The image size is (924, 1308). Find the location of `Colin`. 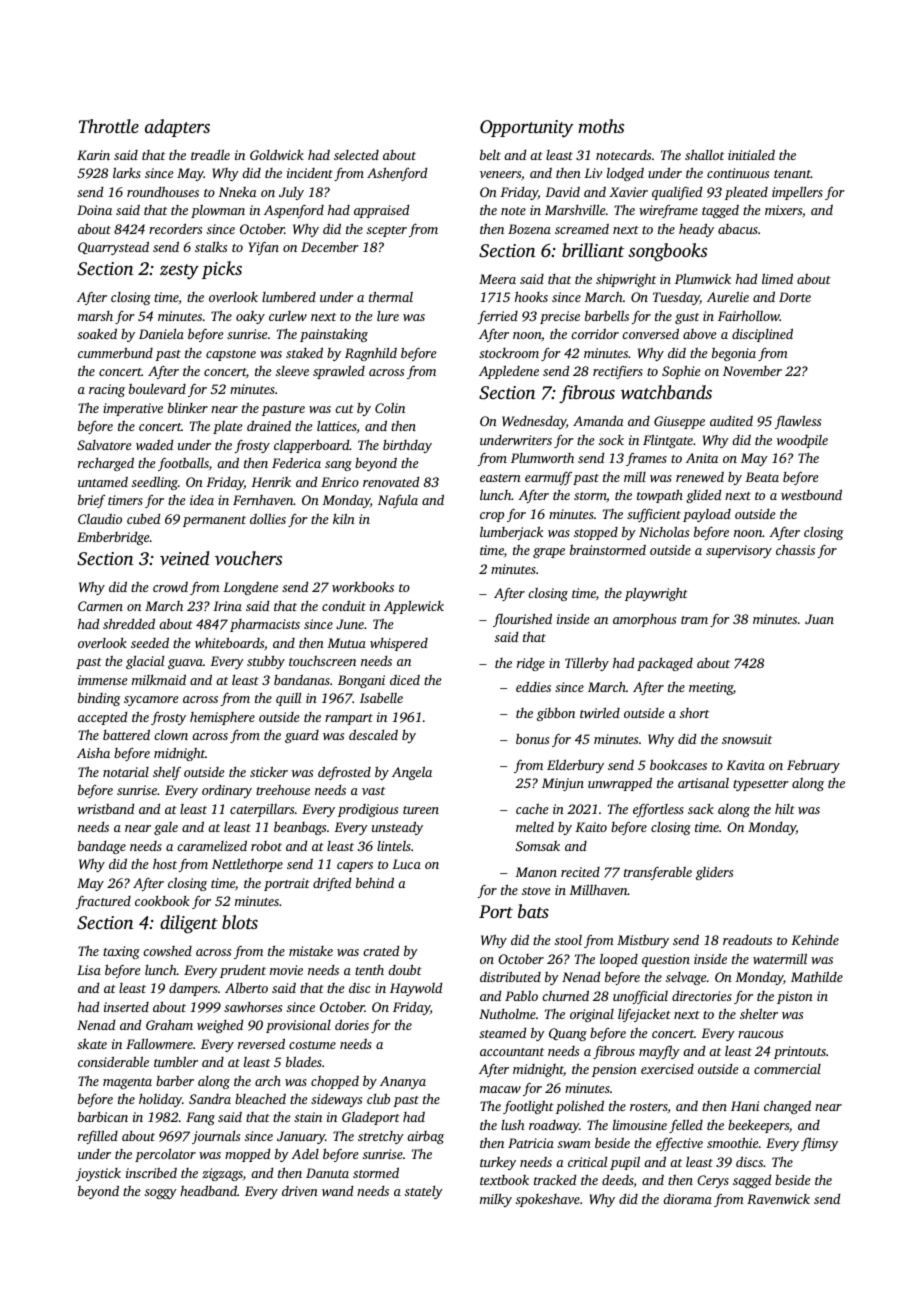

Colin is located at coordinates (390, 407).
